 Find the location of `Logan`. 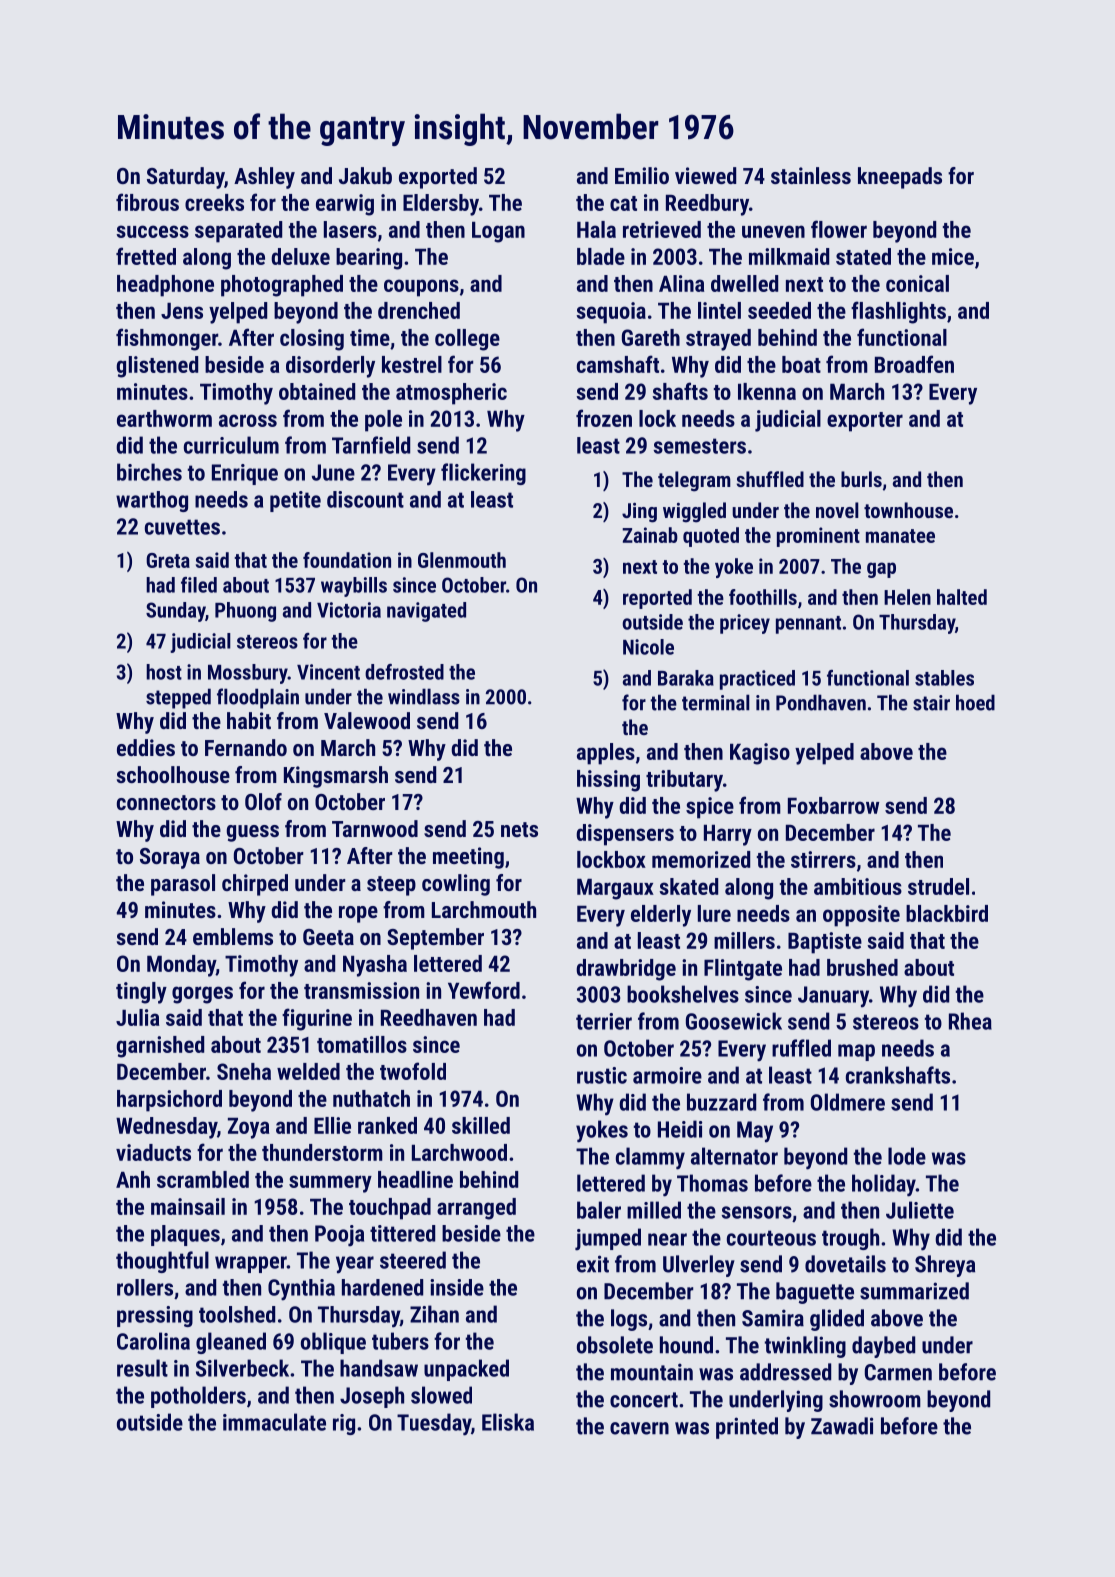

Logan is located at coordinates (498, 232).
